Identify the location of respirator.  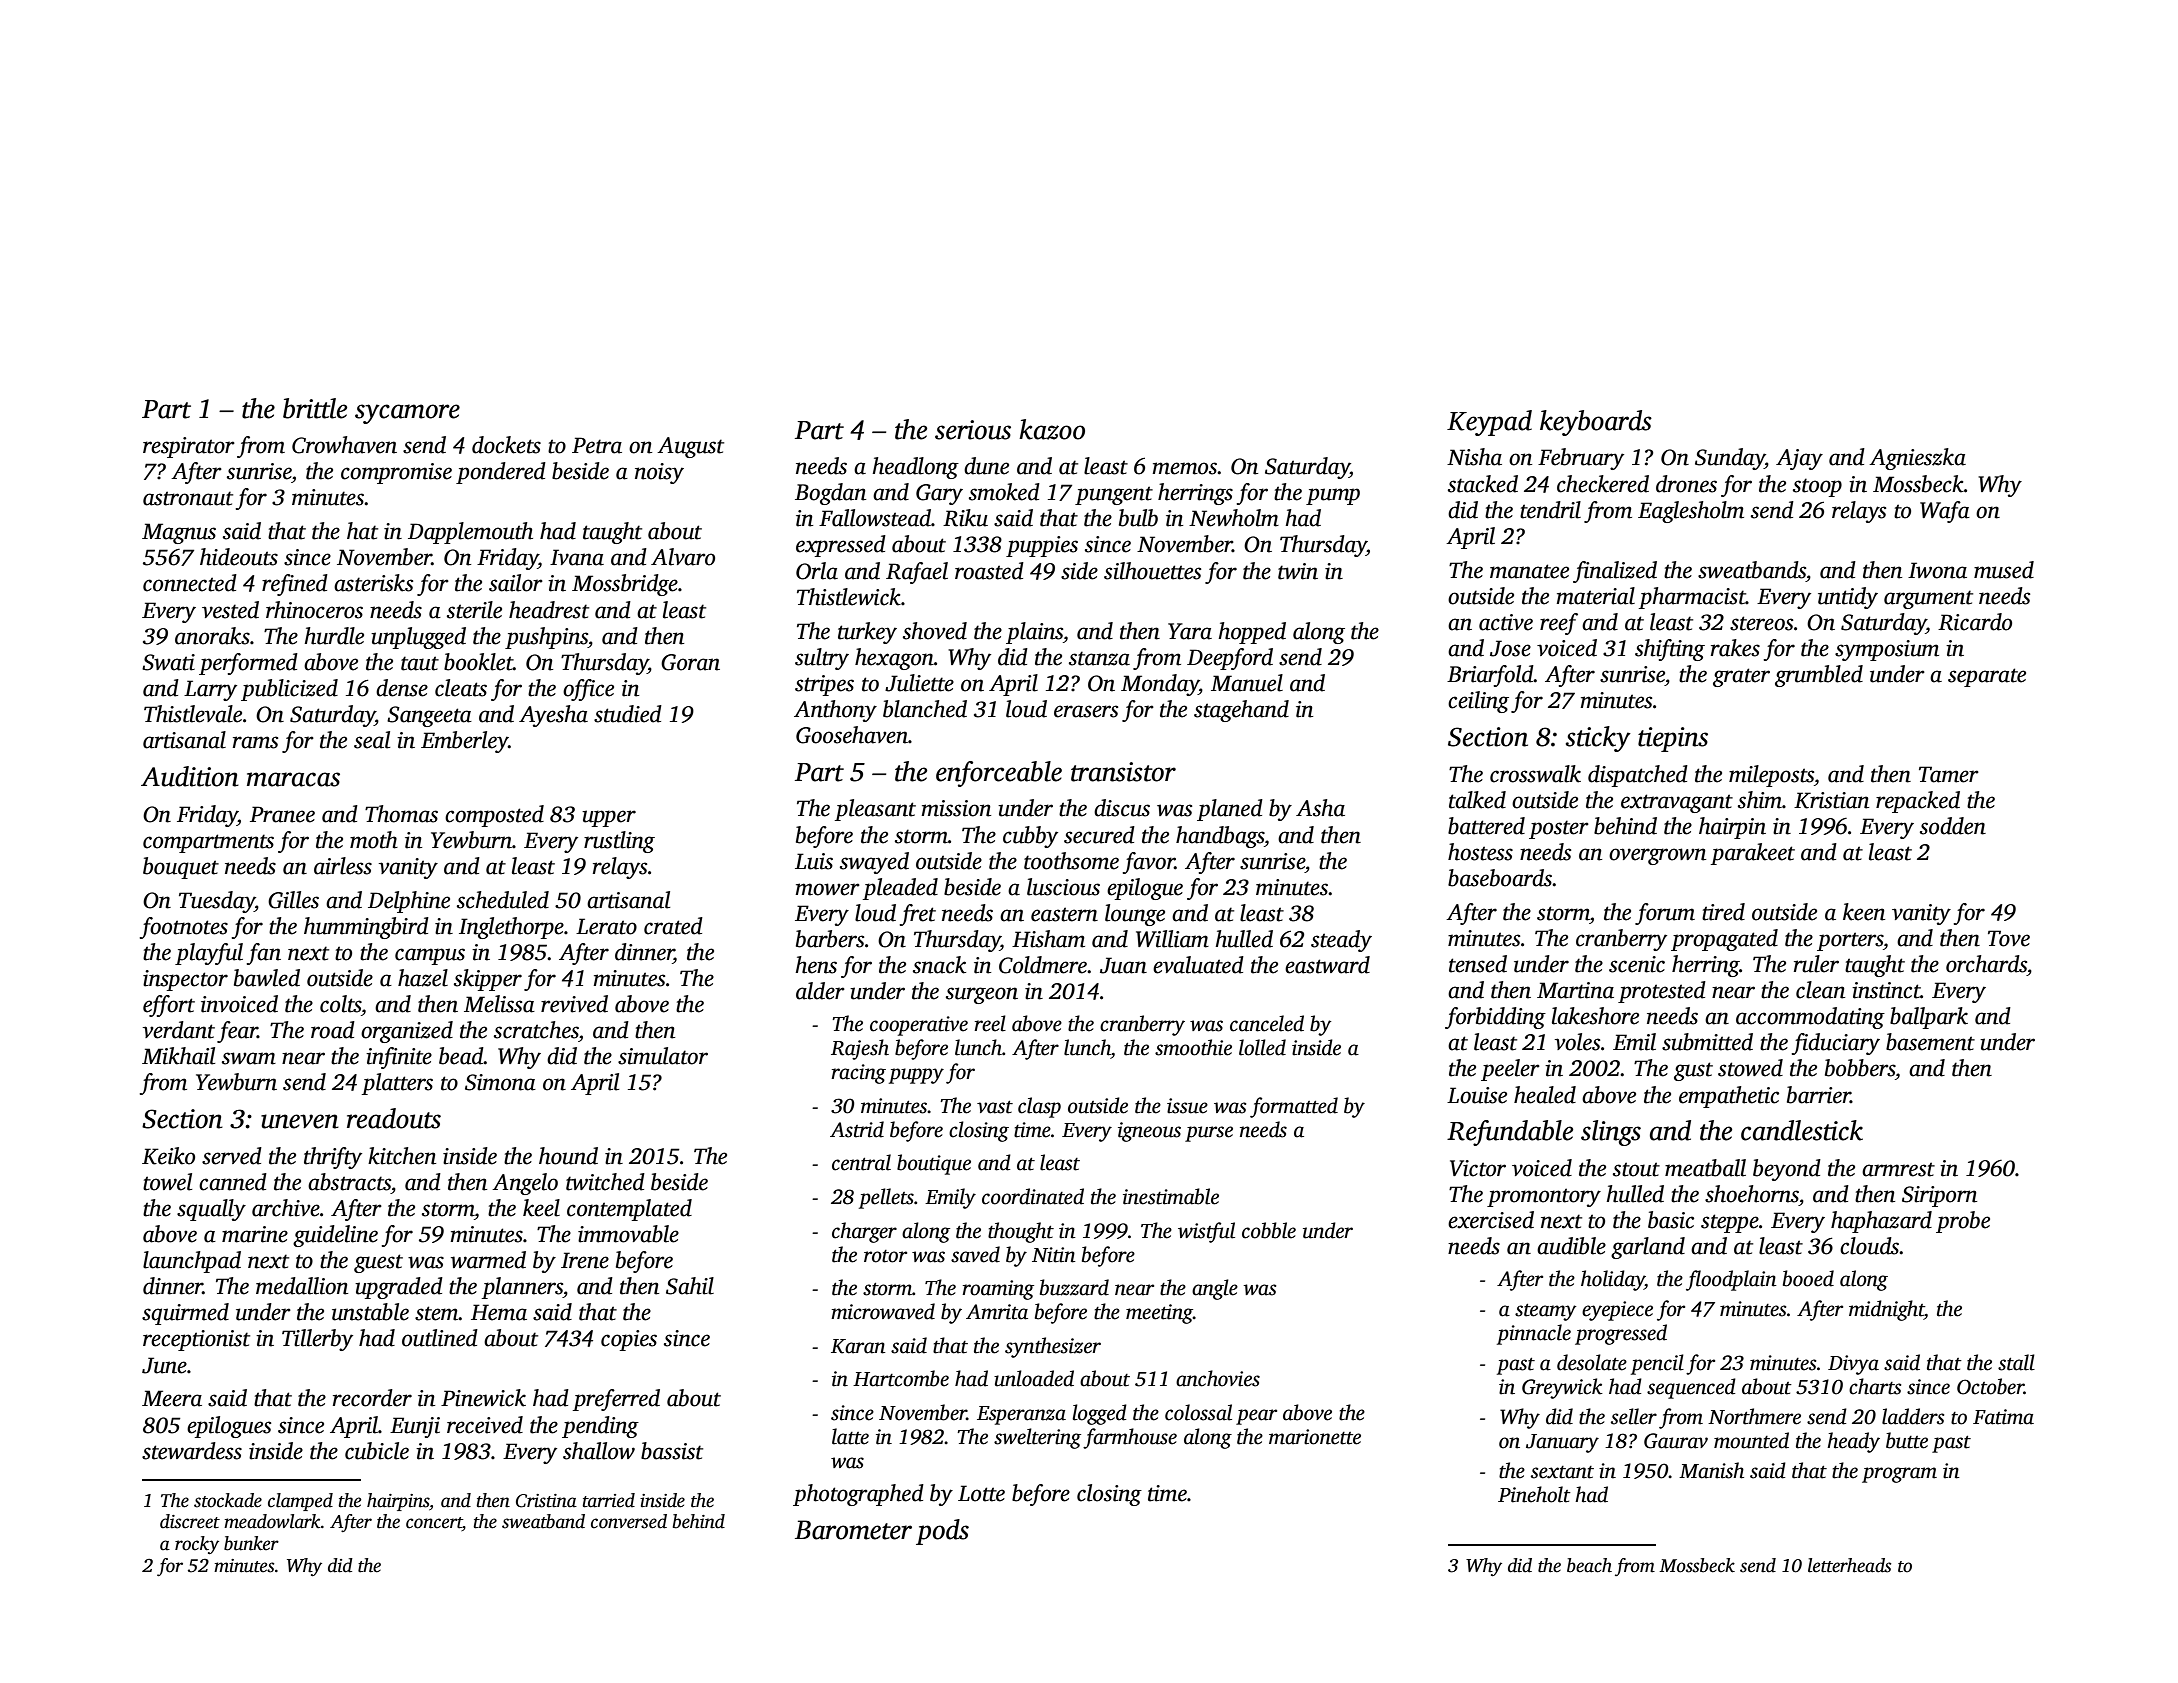
(189, 447).
